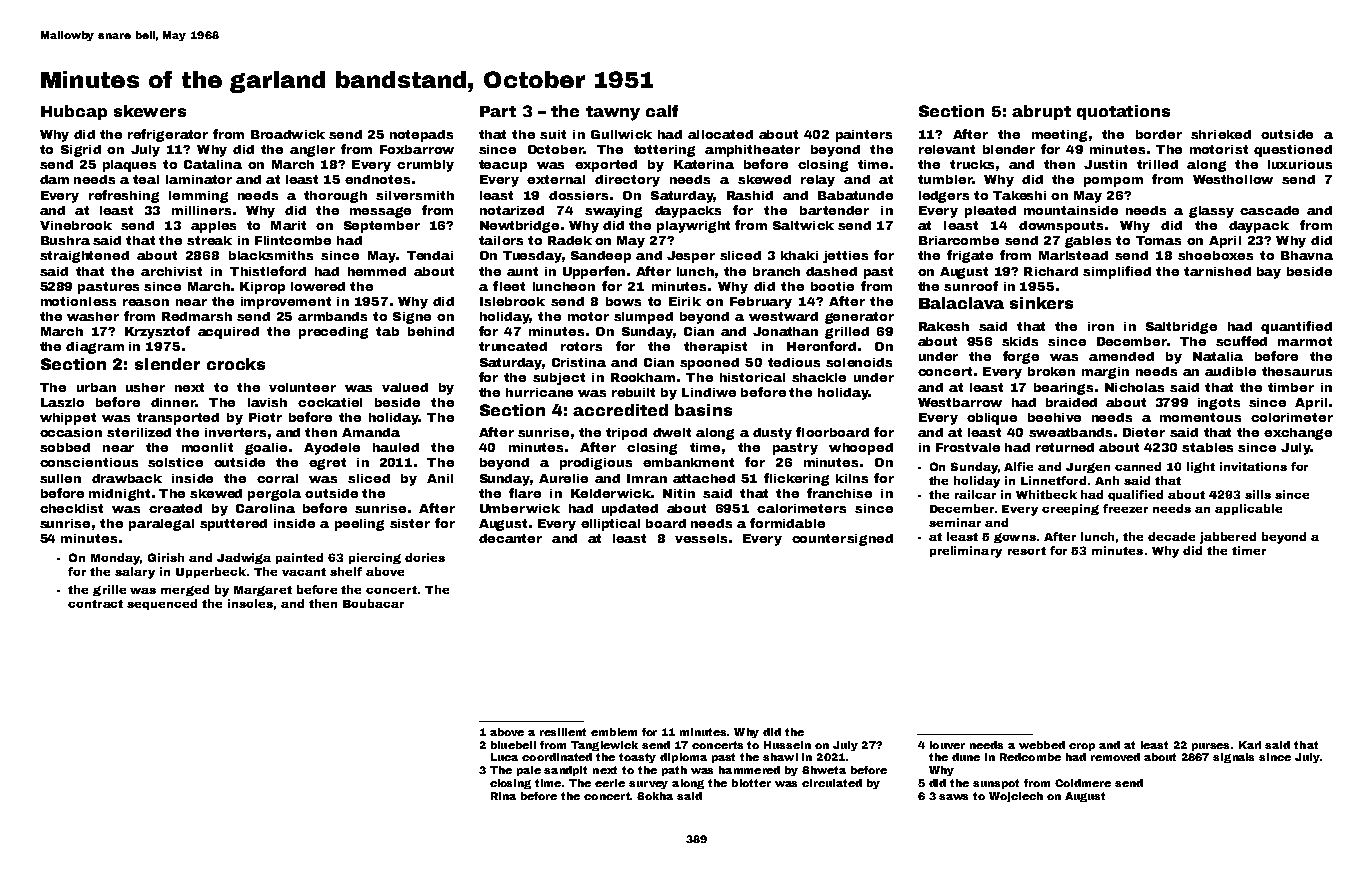 The height and width of the screenshot is (887, 1372). Describe the element at coordinates (1248, 509) in the screenshot. I see `applicable` at that location.
